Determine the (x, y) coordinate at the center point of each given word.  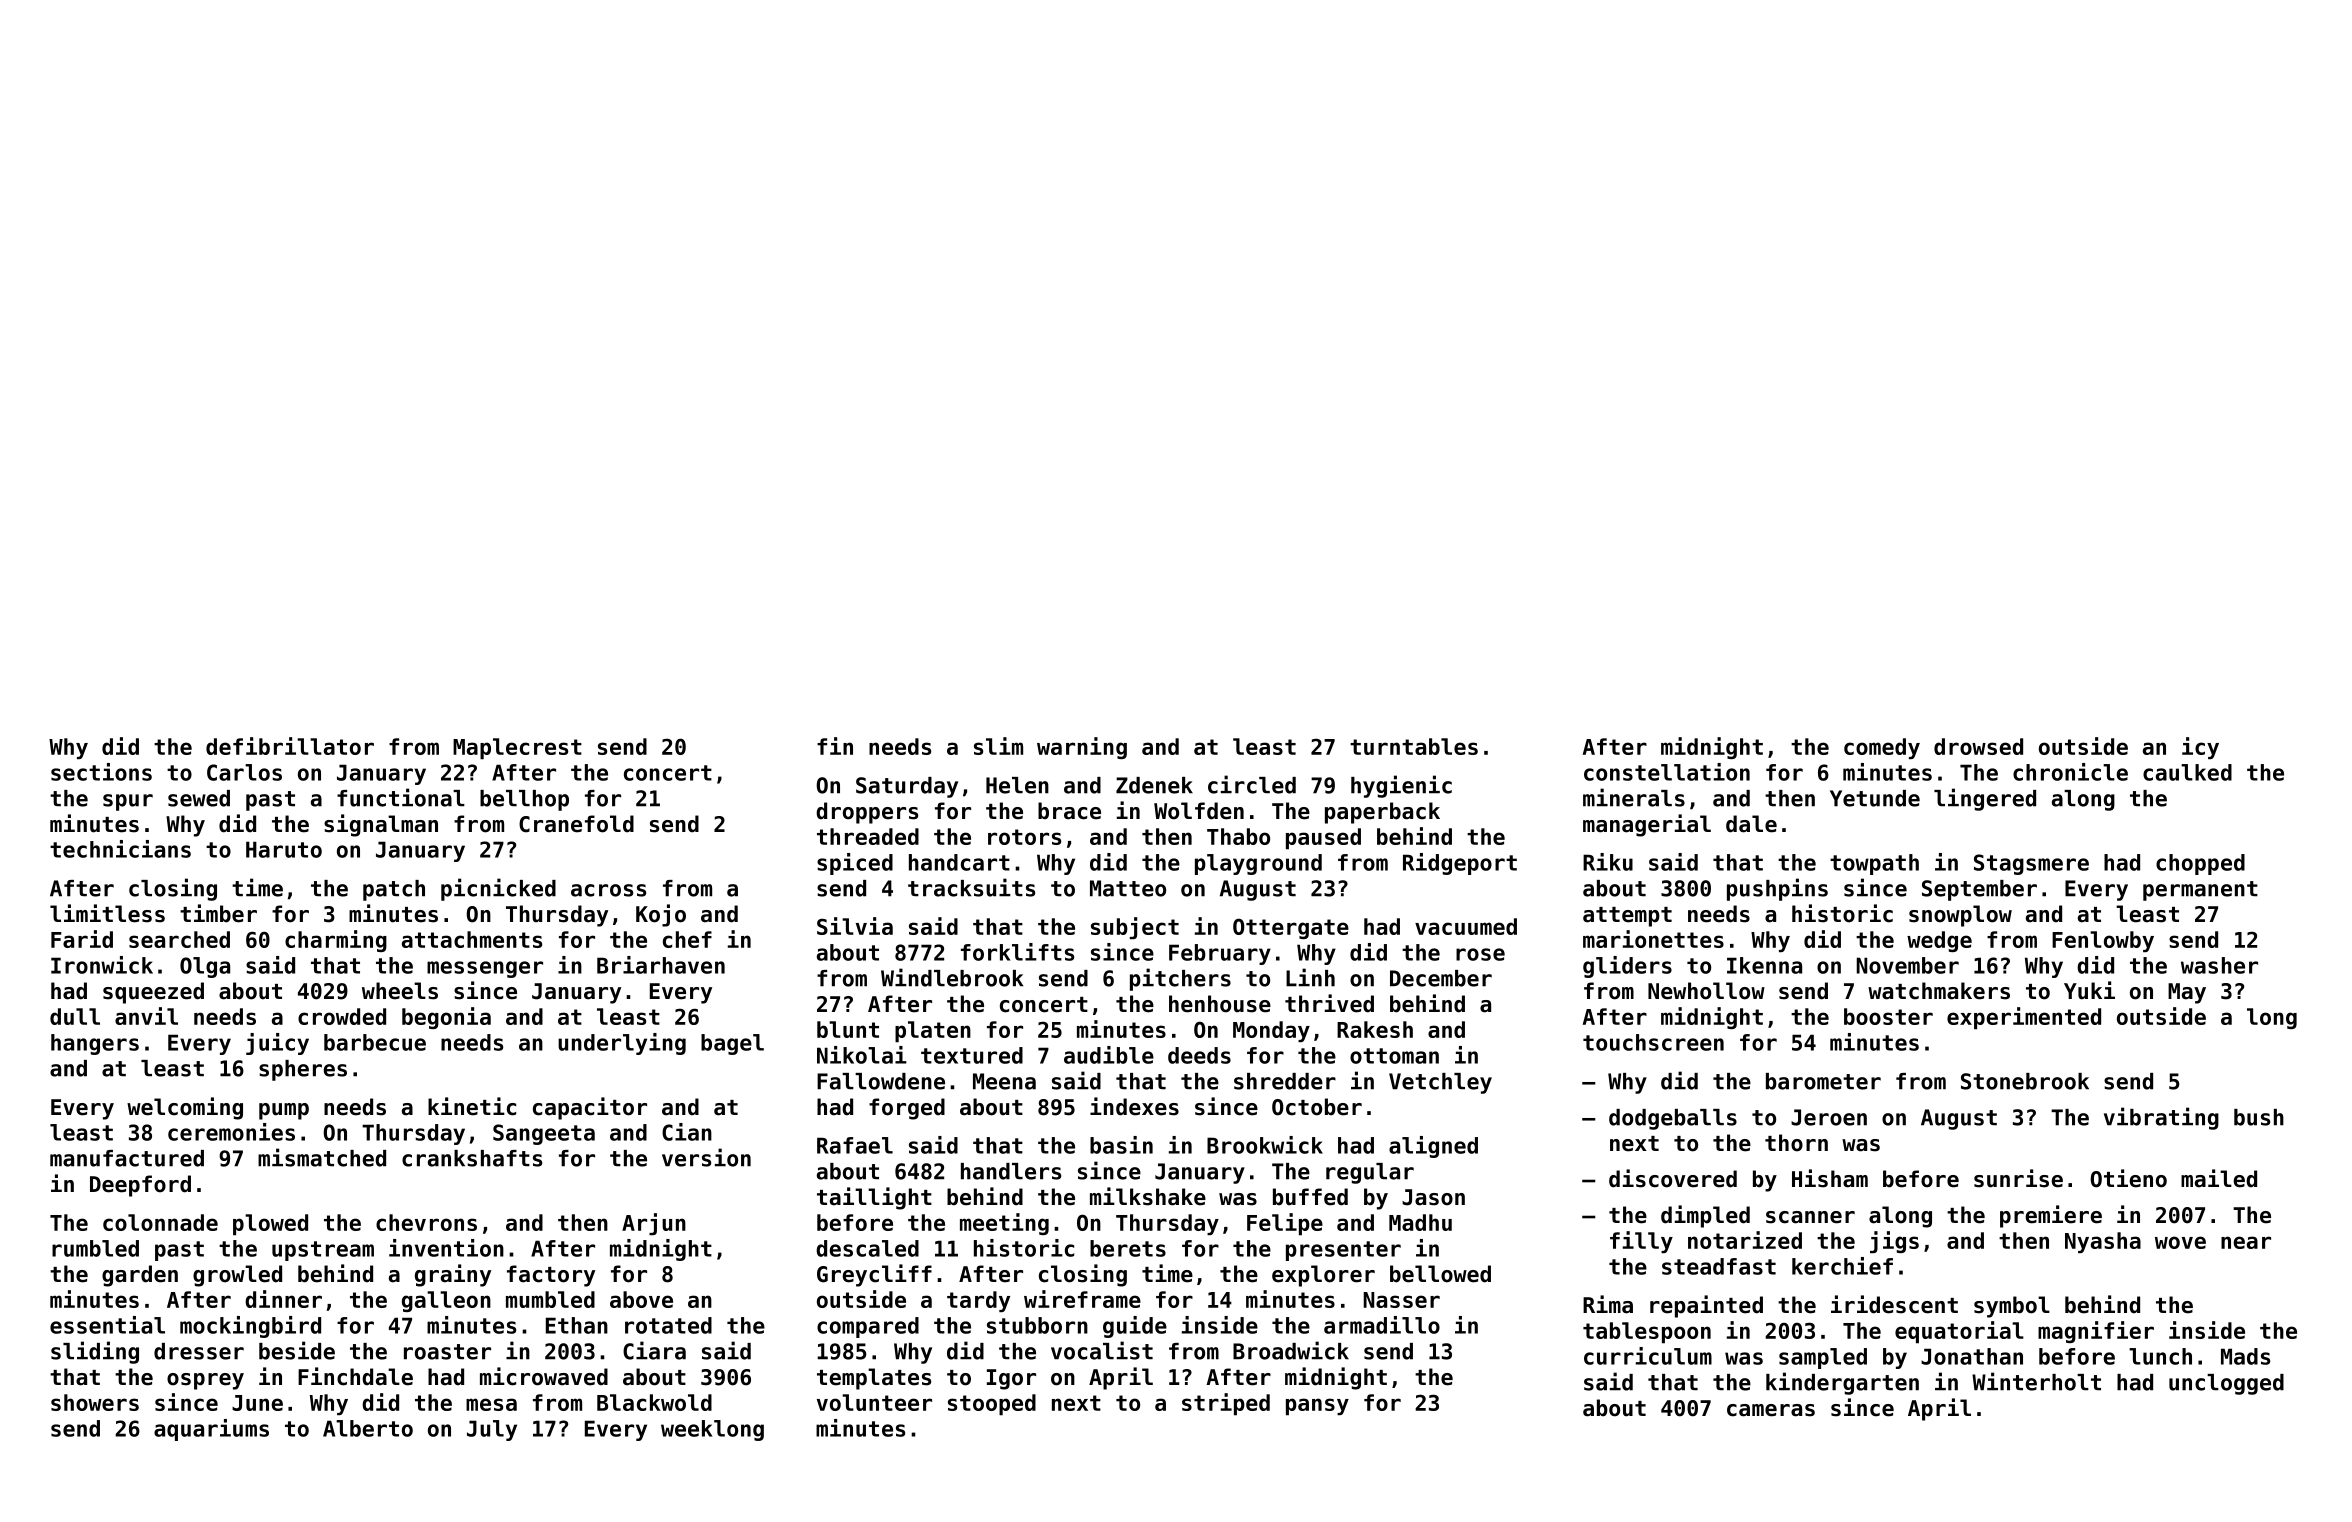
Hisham (1830, 1178)
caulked (2187, 772)
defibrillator (290, 746)
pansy (1317, 1407)
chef (687, 939)
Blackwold (654, 1402)
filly (1641, 1242)
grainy (453, 1275)
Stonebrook (2025, 1081)
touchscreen (1653, 1042)
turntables (1414, 746)
